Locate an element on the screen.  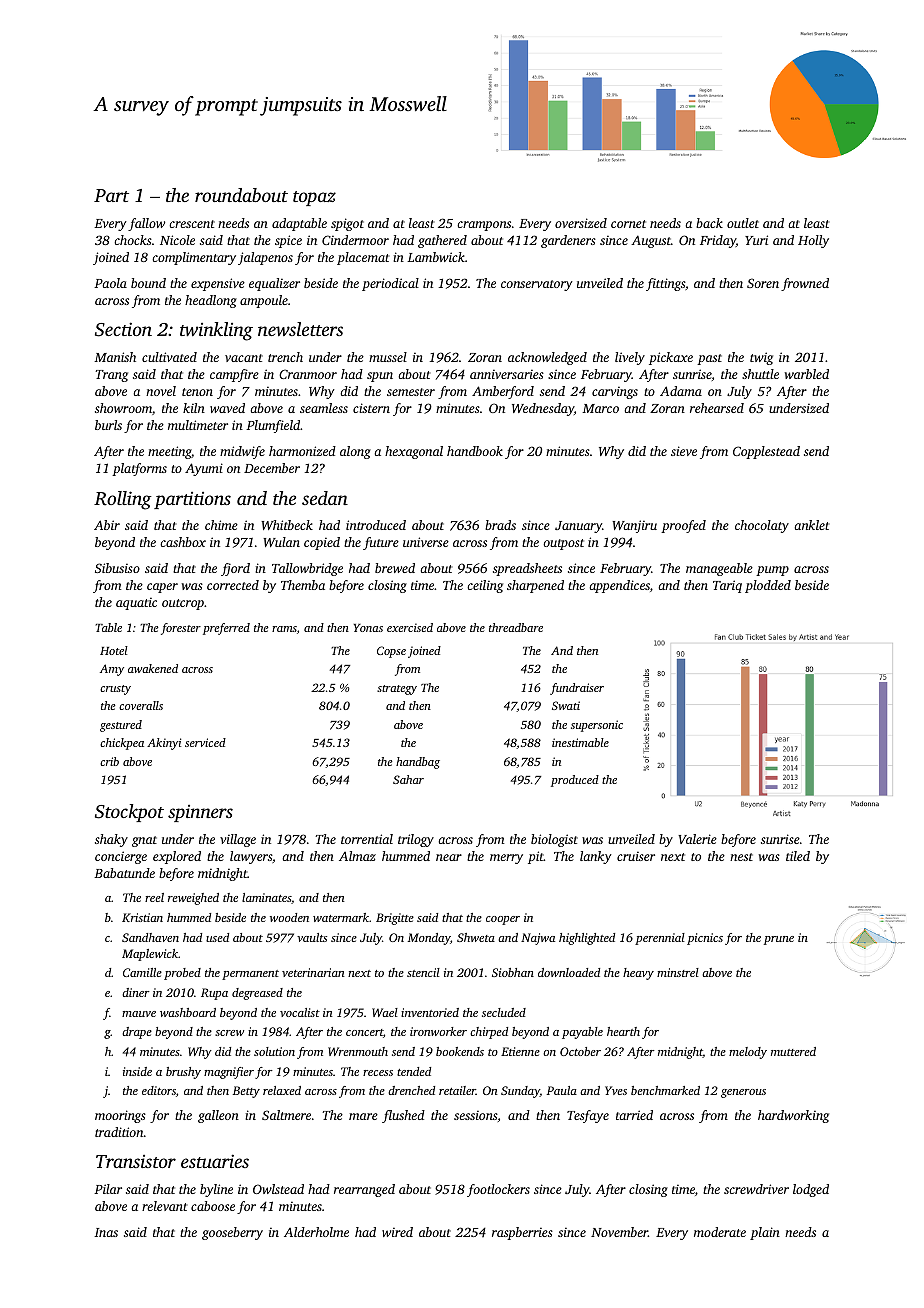
equalizer is located at coordinates (274, 284).
